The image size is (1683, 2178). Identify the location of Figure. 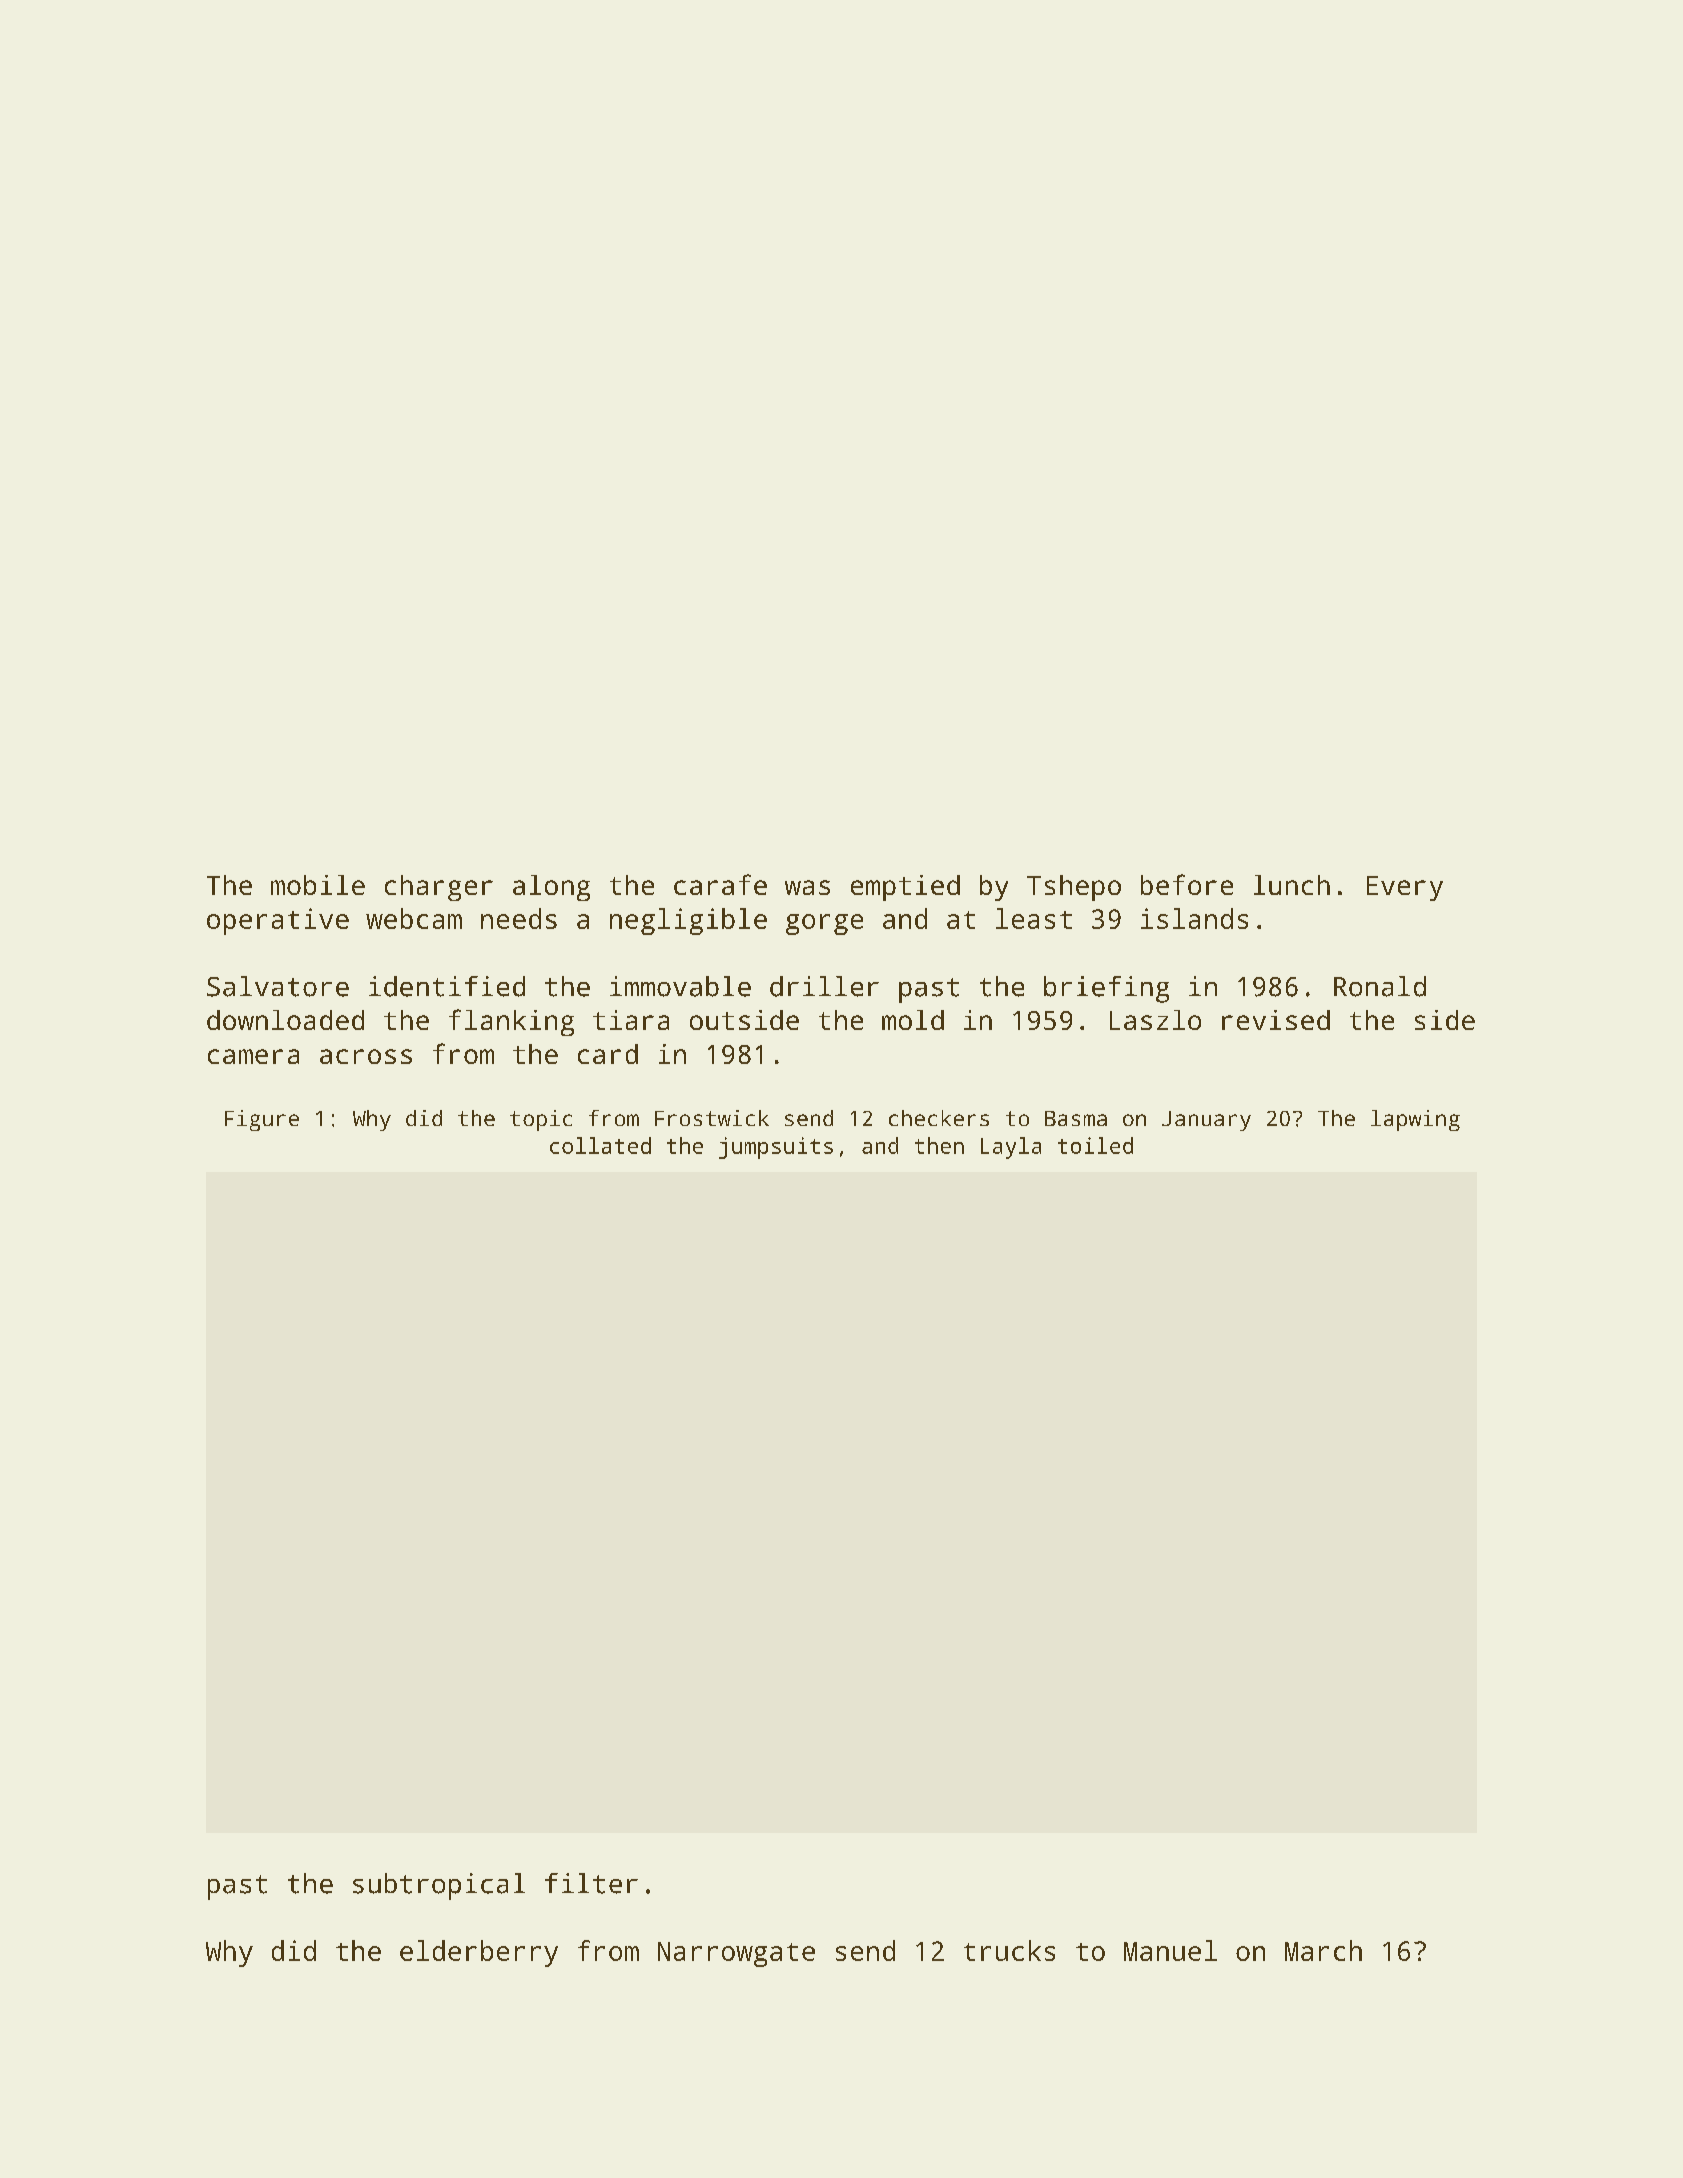
(262, 1120).
